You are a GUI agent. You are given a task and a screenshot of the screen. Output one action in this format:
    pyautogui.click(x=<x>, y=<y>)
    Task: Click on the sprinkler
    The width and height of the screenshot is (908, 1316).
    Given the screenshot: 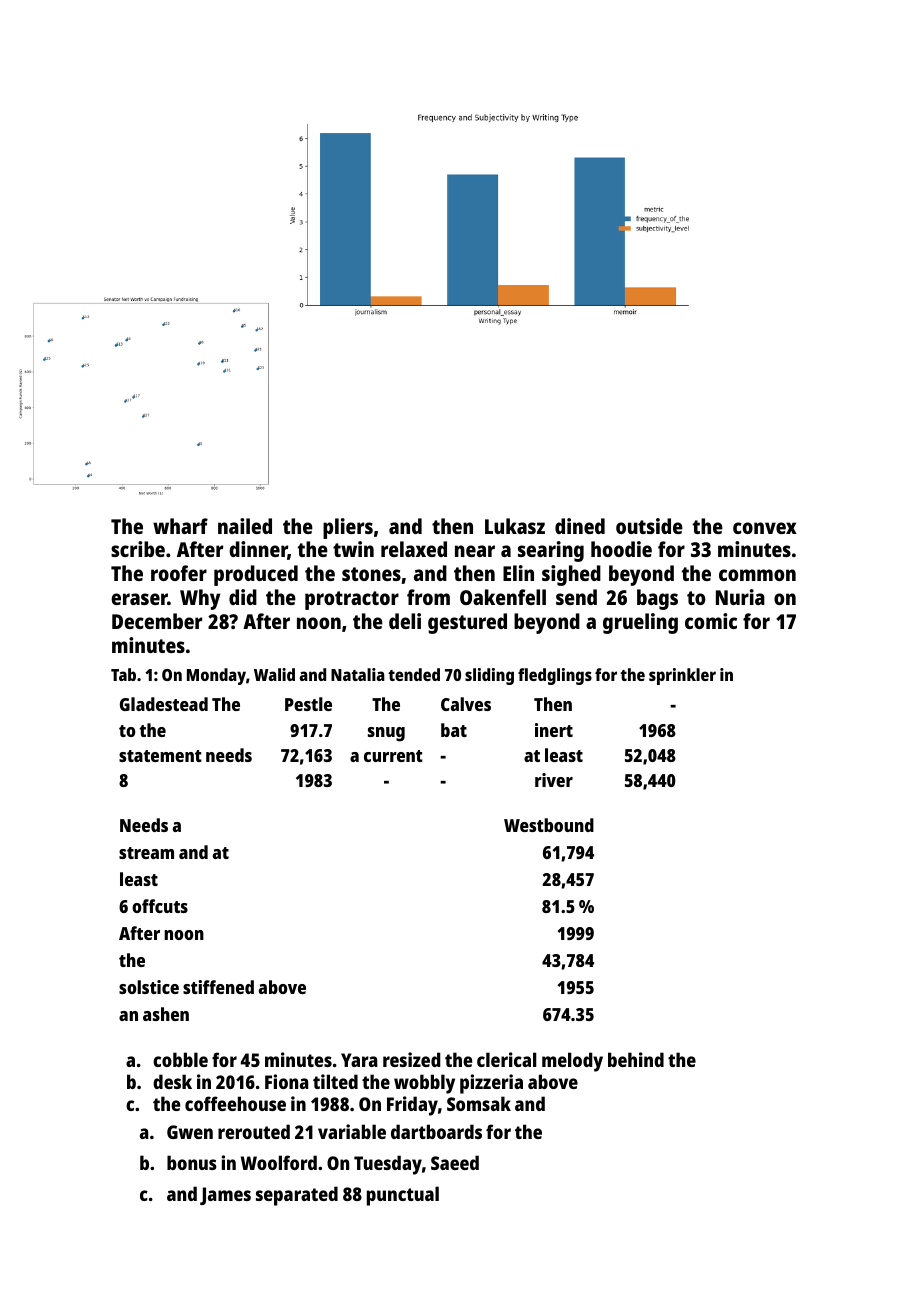 What is the action you would take?
    pyautogui.click(x=682, y=676)
